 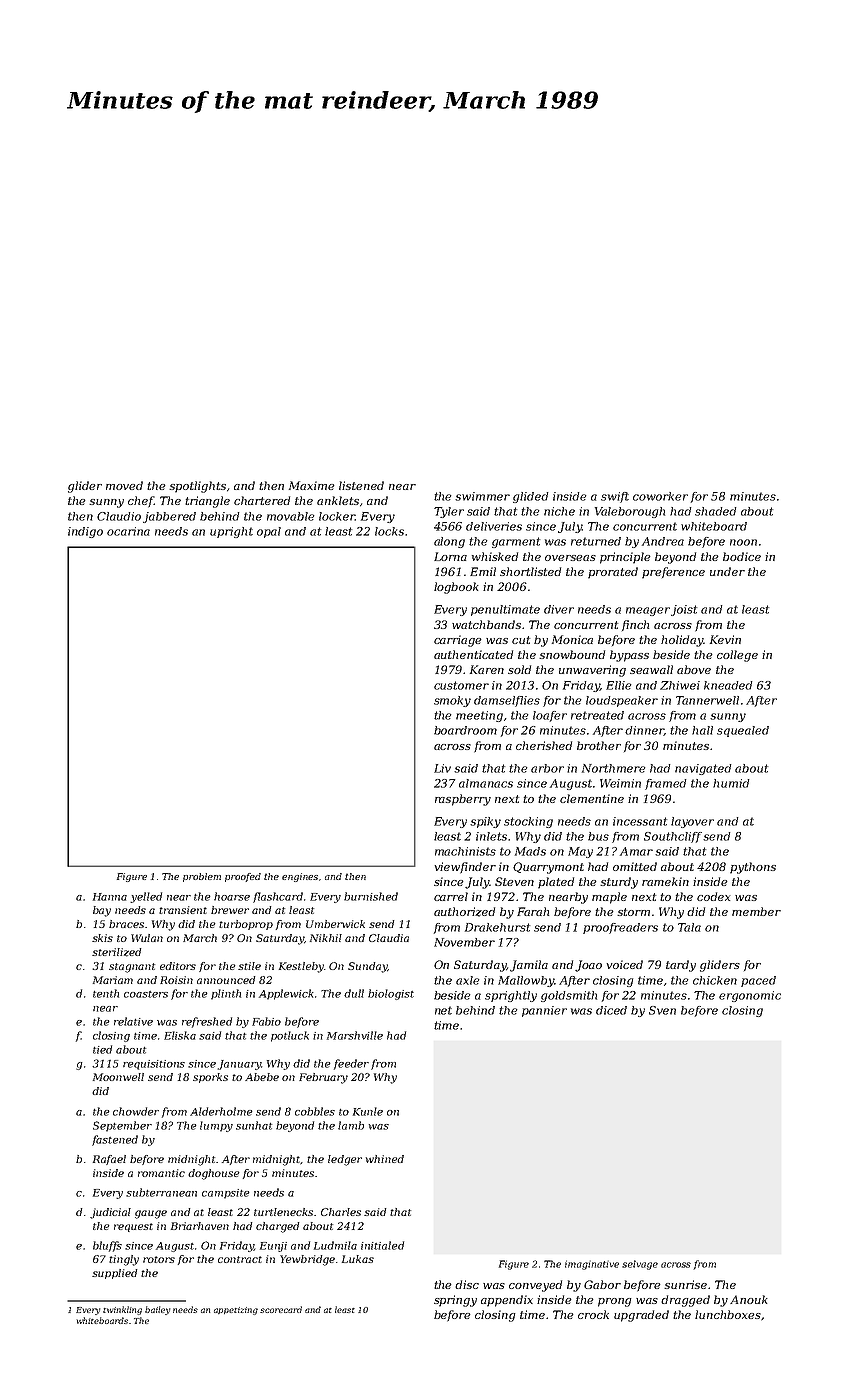 I want to click on logbook, so click(x=456, y=588).
